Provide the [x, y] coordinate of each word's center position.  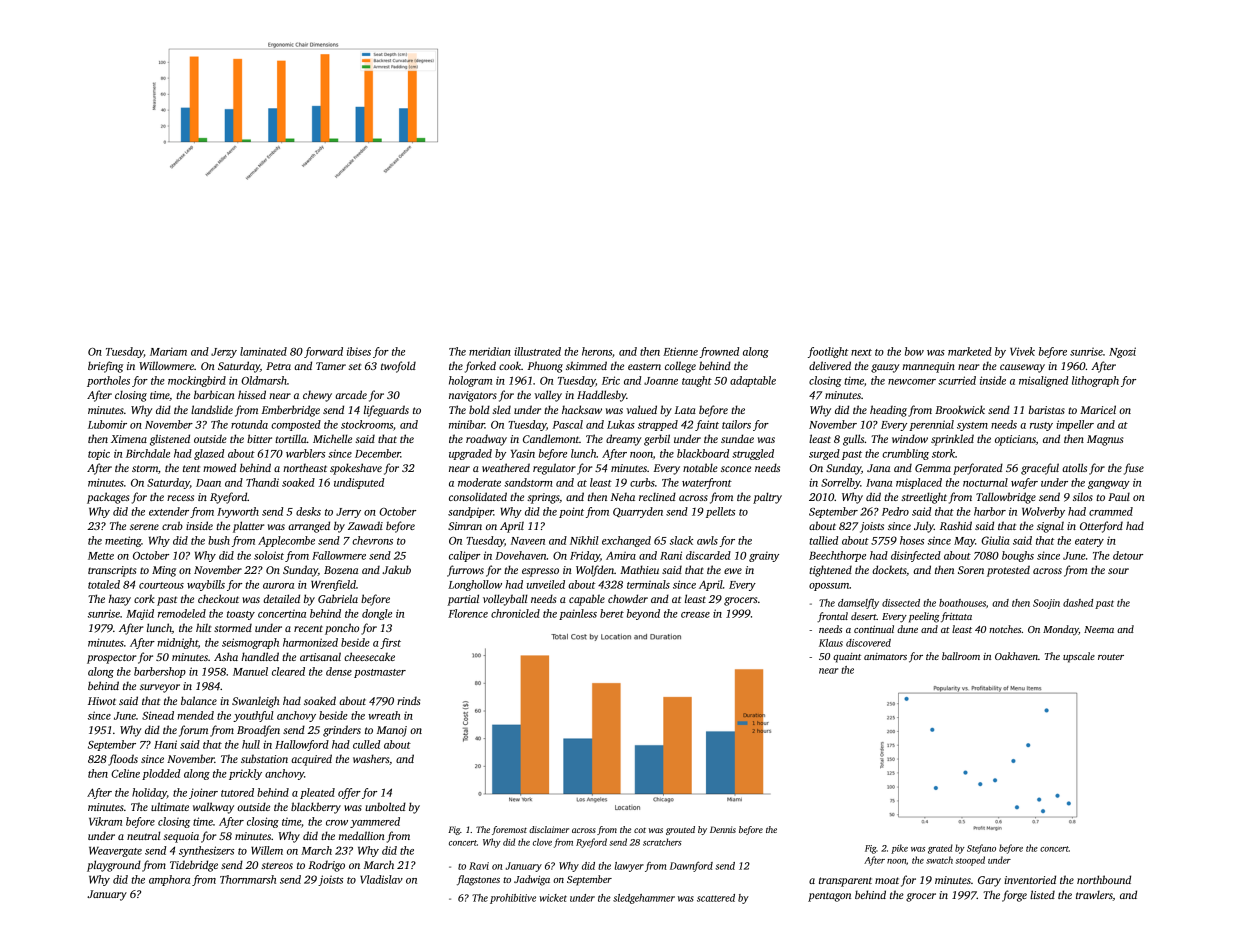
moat [887, 880]
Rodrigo [326, 866]
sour [1118, 571]
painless [578, 614]
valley [548, 396]
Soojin [1046, 604]
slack [681, 540]
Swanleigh [256, 702]
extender [169, 511]
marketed [970, 351]
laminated [263, 351]
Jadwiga [532, 880]
